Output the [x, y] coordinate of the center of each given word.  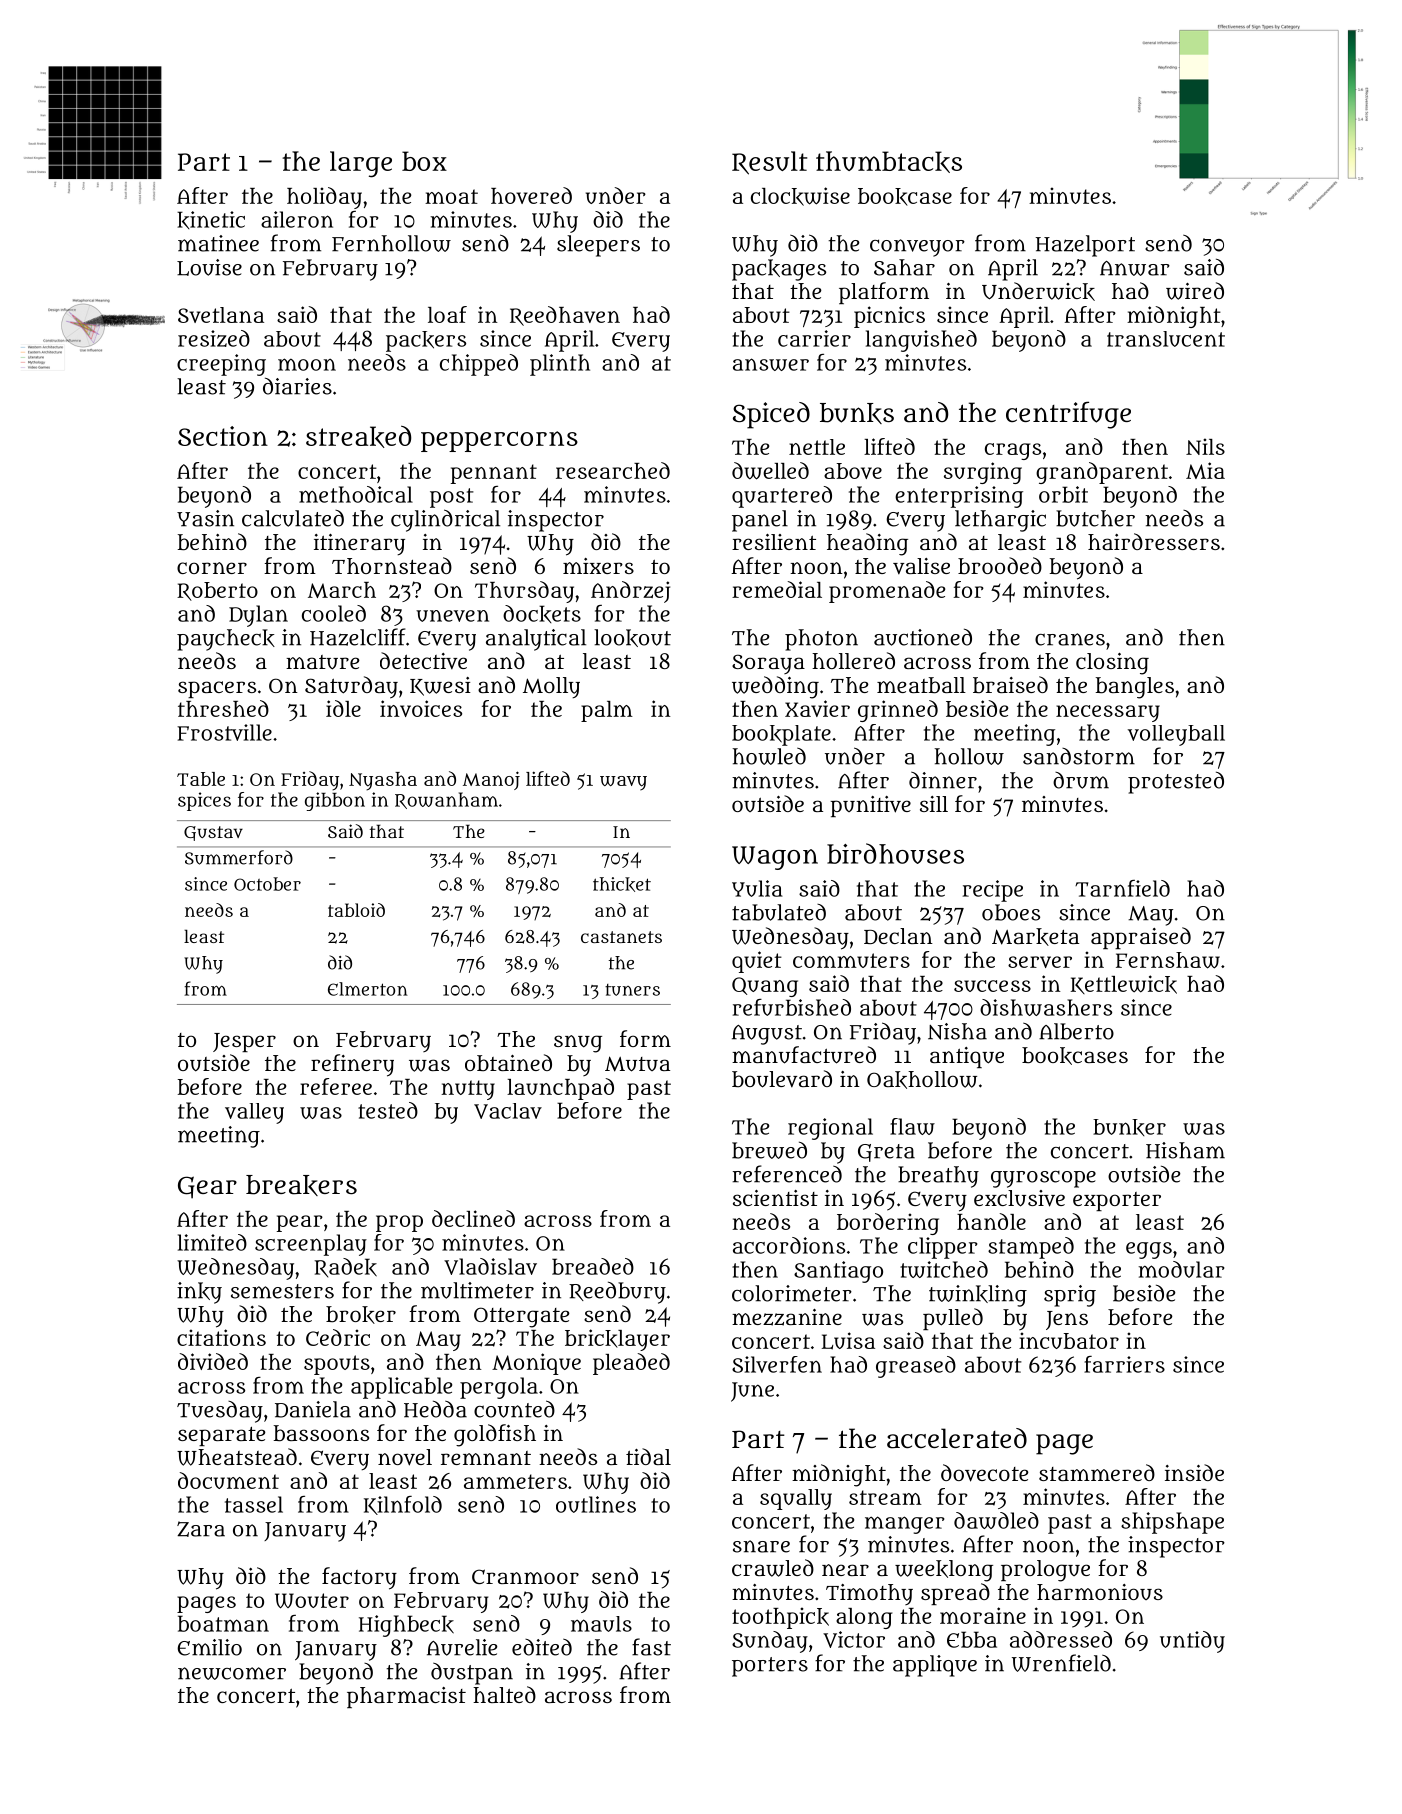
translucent [1166, 339]
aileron [297, 219]
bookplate [781, 735]
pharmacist [406, 1697]
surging [983, 473]
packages [779, 270]
